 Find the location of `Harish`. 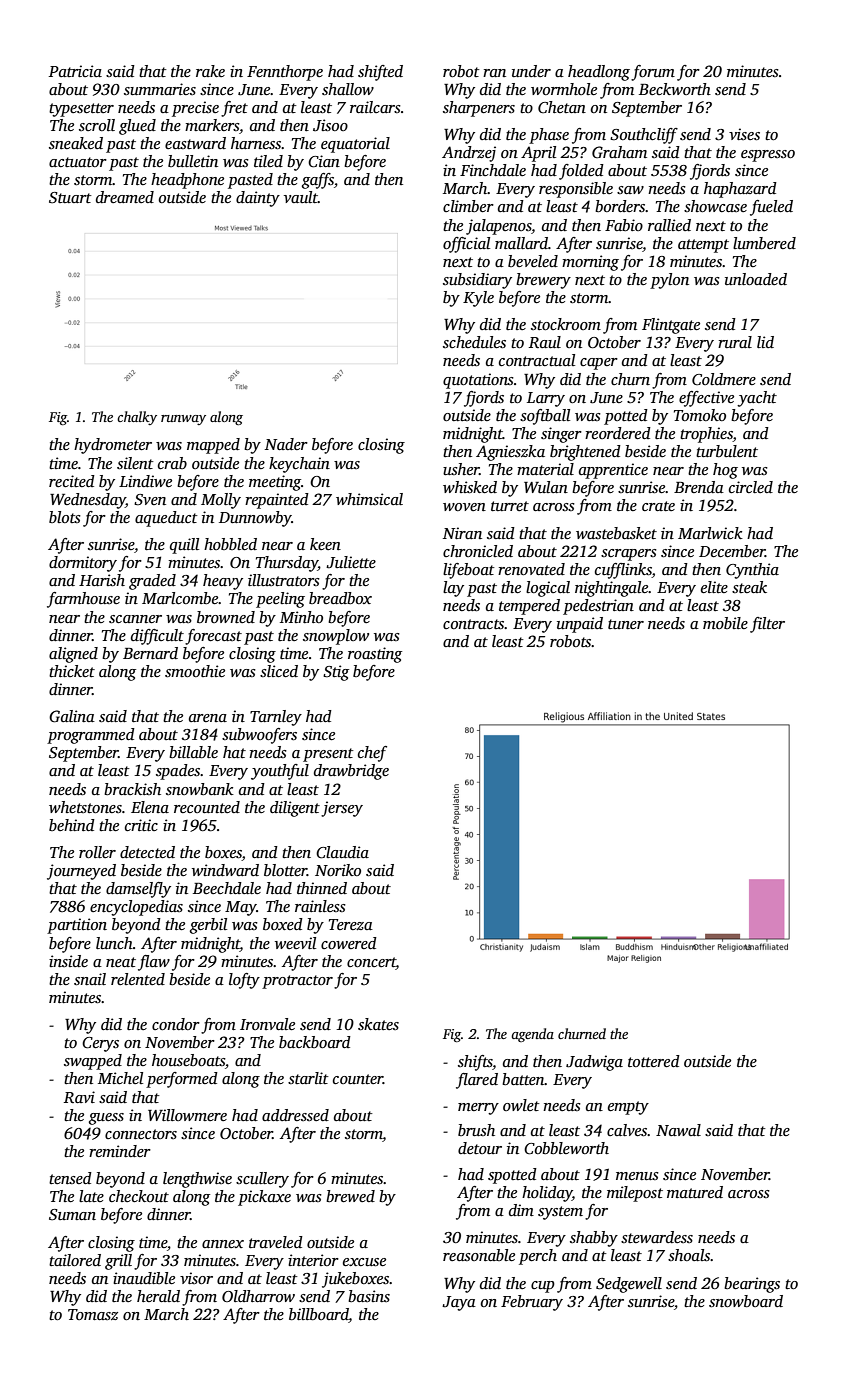

Harish is located at coordinates (102, 580).
